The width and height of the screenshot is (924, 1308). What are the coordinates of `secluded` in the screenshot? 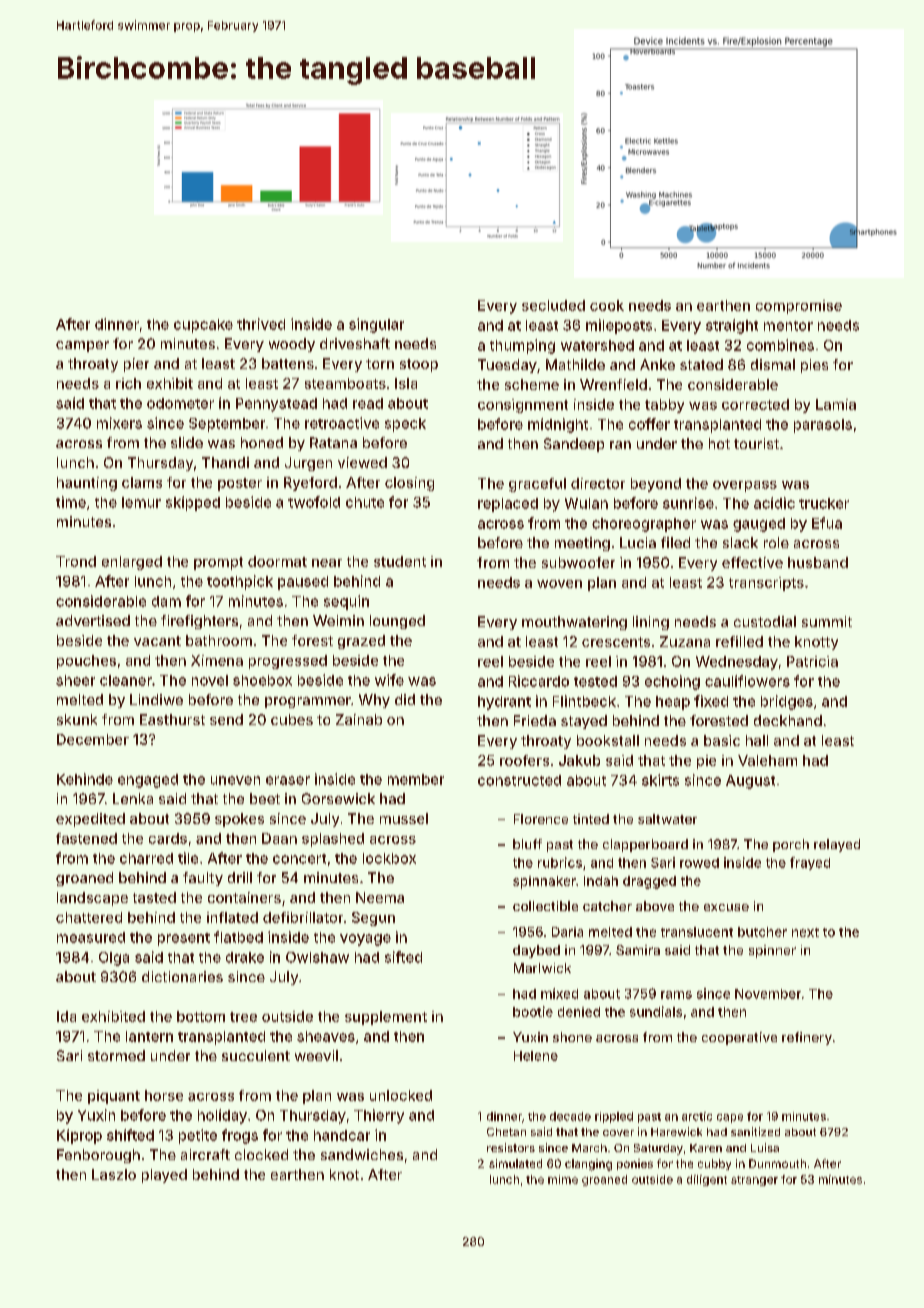 It's located at (553, 305).
